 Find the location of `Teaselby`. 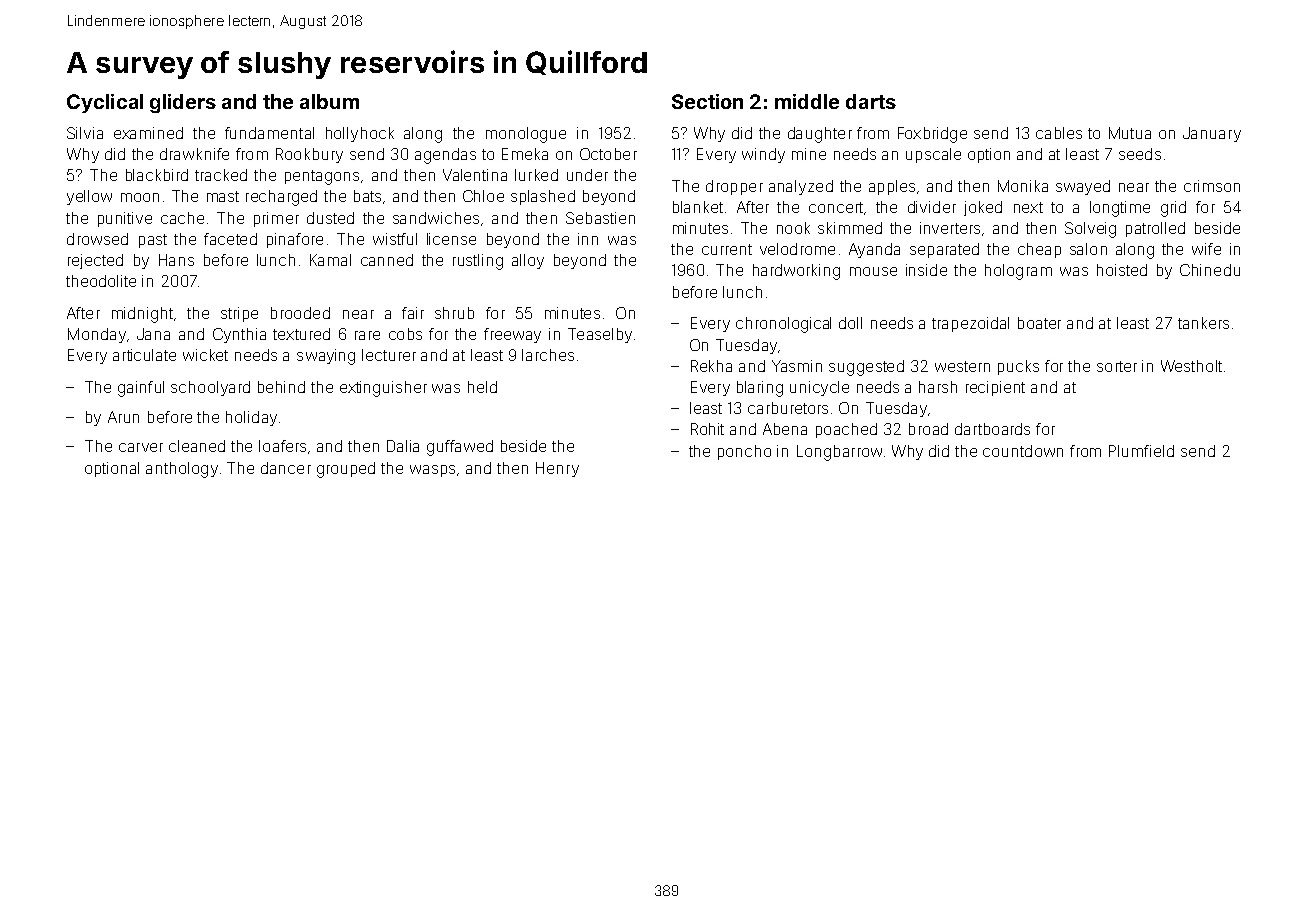

Teaselby is located at coordinates (600, 335).
